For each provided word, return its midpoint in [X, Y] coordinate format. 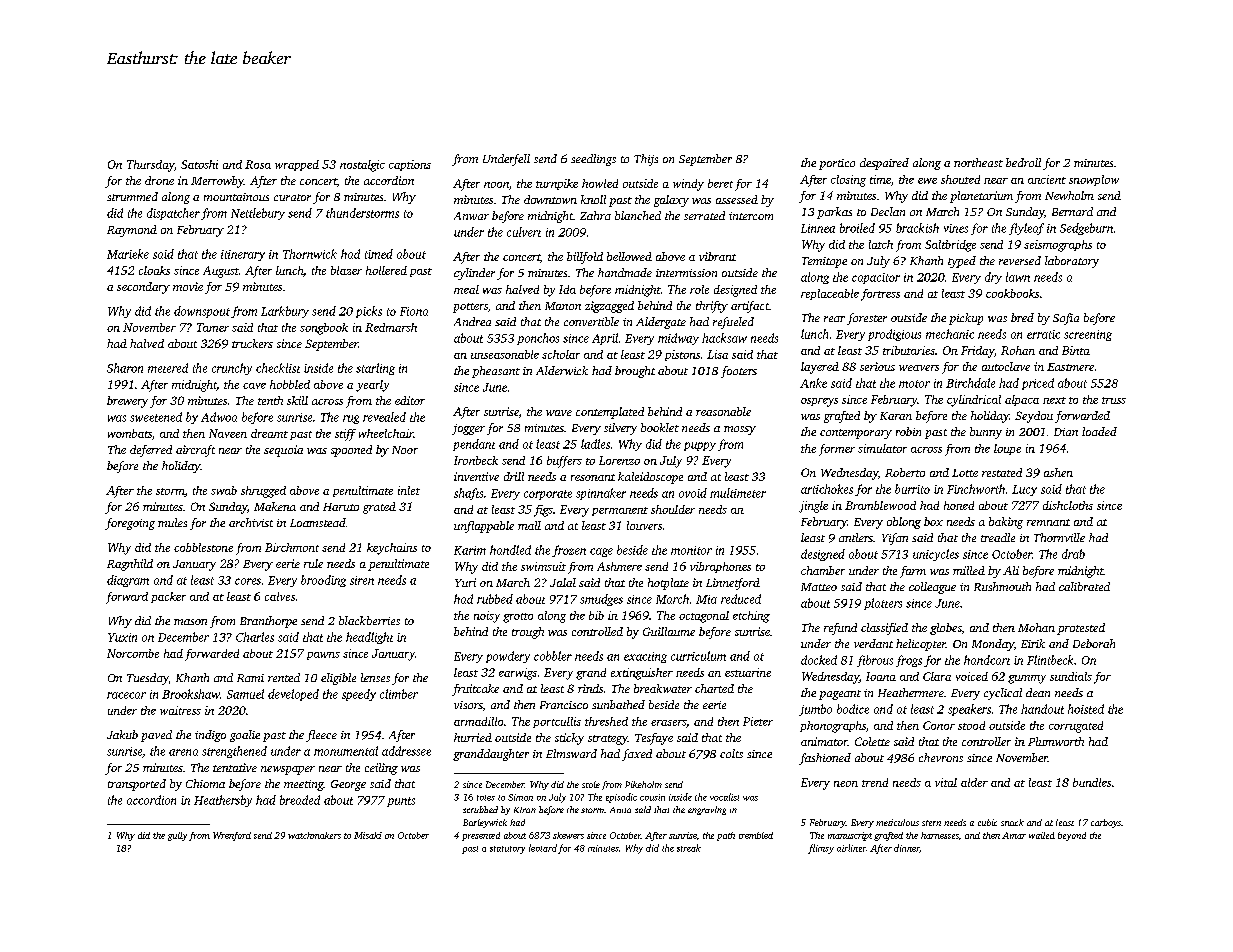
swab [224, 490]
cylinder [474, 274]
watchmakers [314, 835]
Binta [1076, 350]
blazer [346, 270]
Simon [520, 797]
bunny [986, 433]
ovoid [693, 493]
